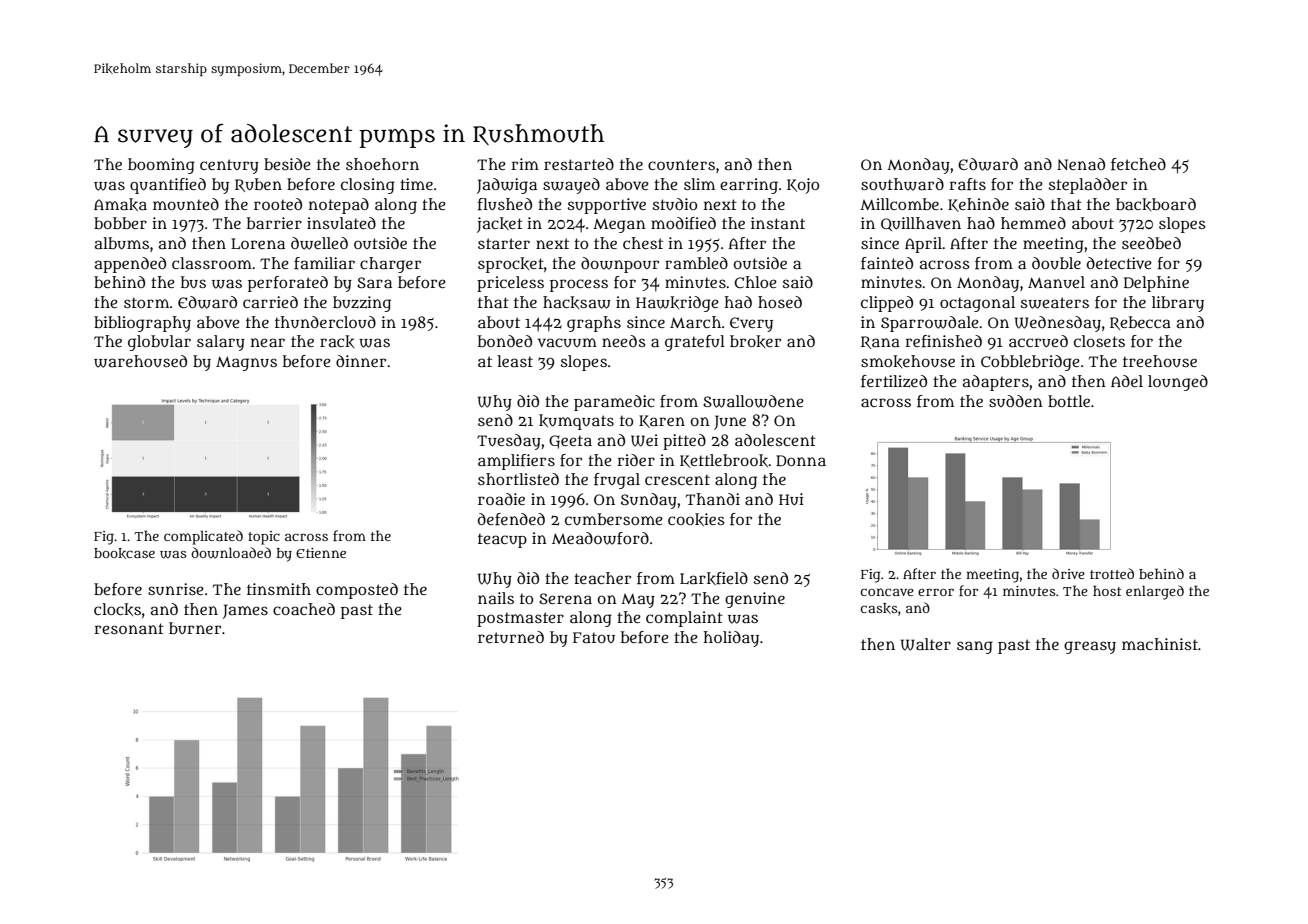 This screenshot has width=1308, height=924. Describe the element at coordinates (755, 341) in the screenshot. I see `broker` at that location.
